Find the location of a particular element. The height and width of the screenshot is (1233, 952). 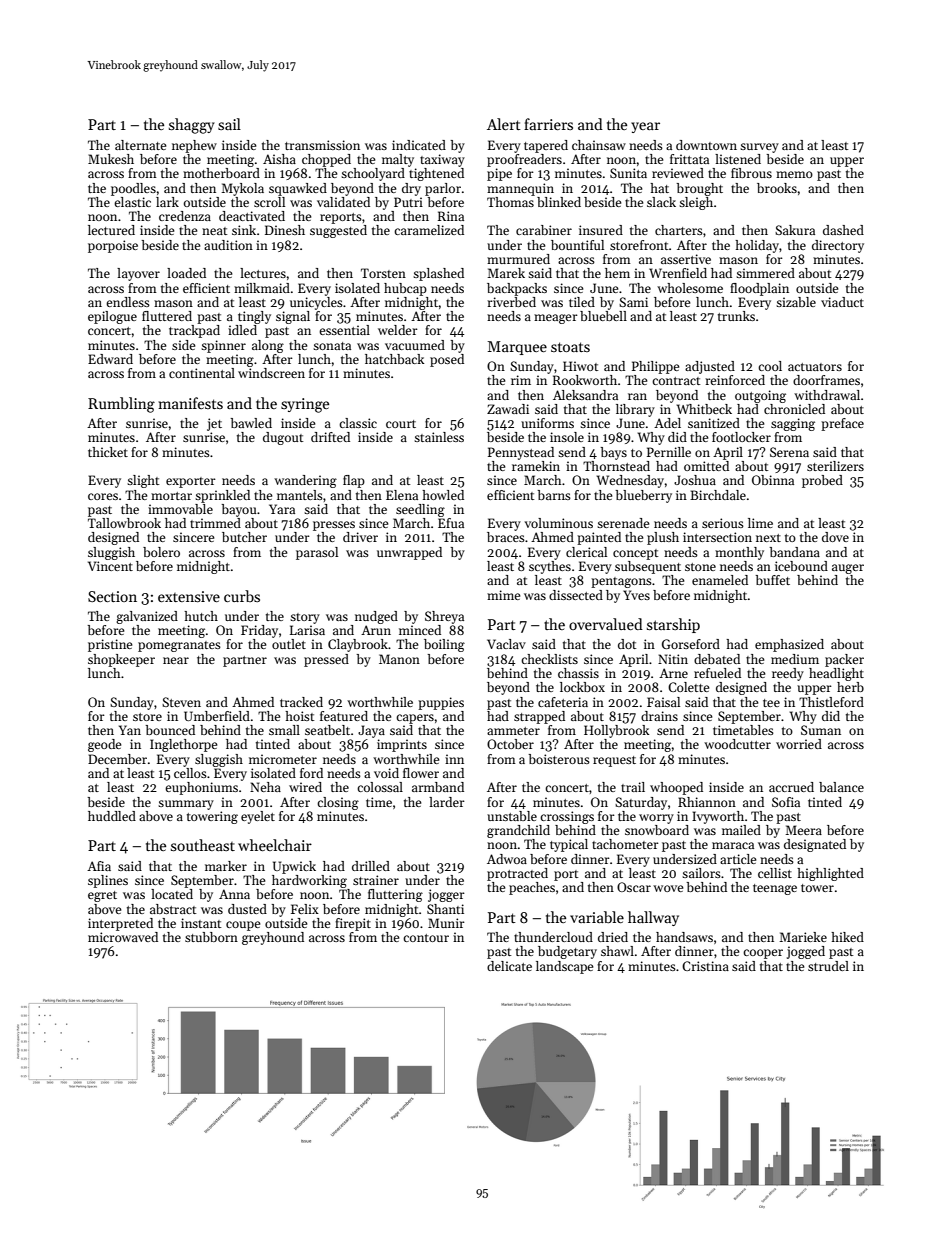

strudel is located at coordinates (828, 966).
